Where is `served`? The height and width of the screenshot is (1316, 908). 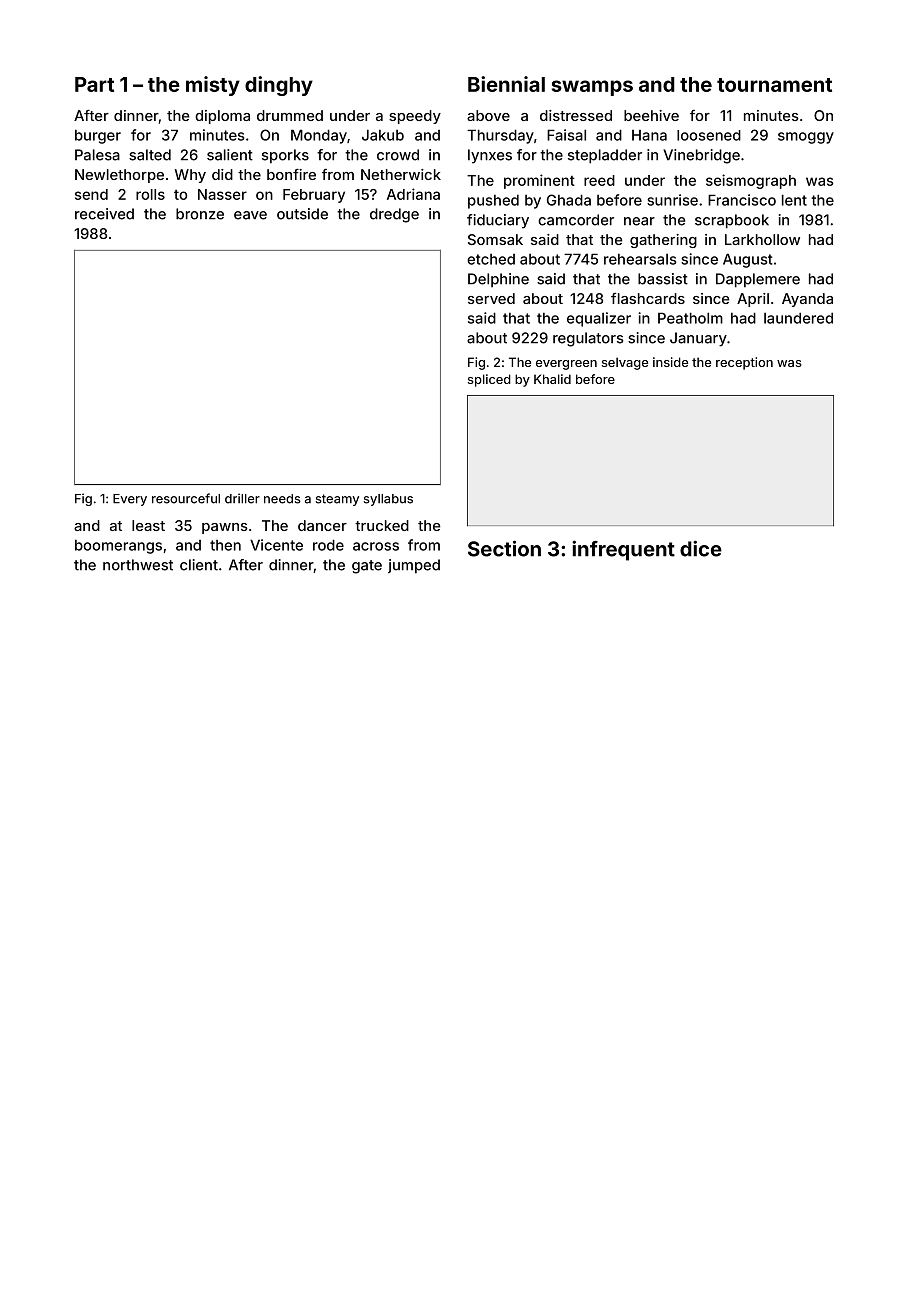 served is located at coordinates (491, 298).
